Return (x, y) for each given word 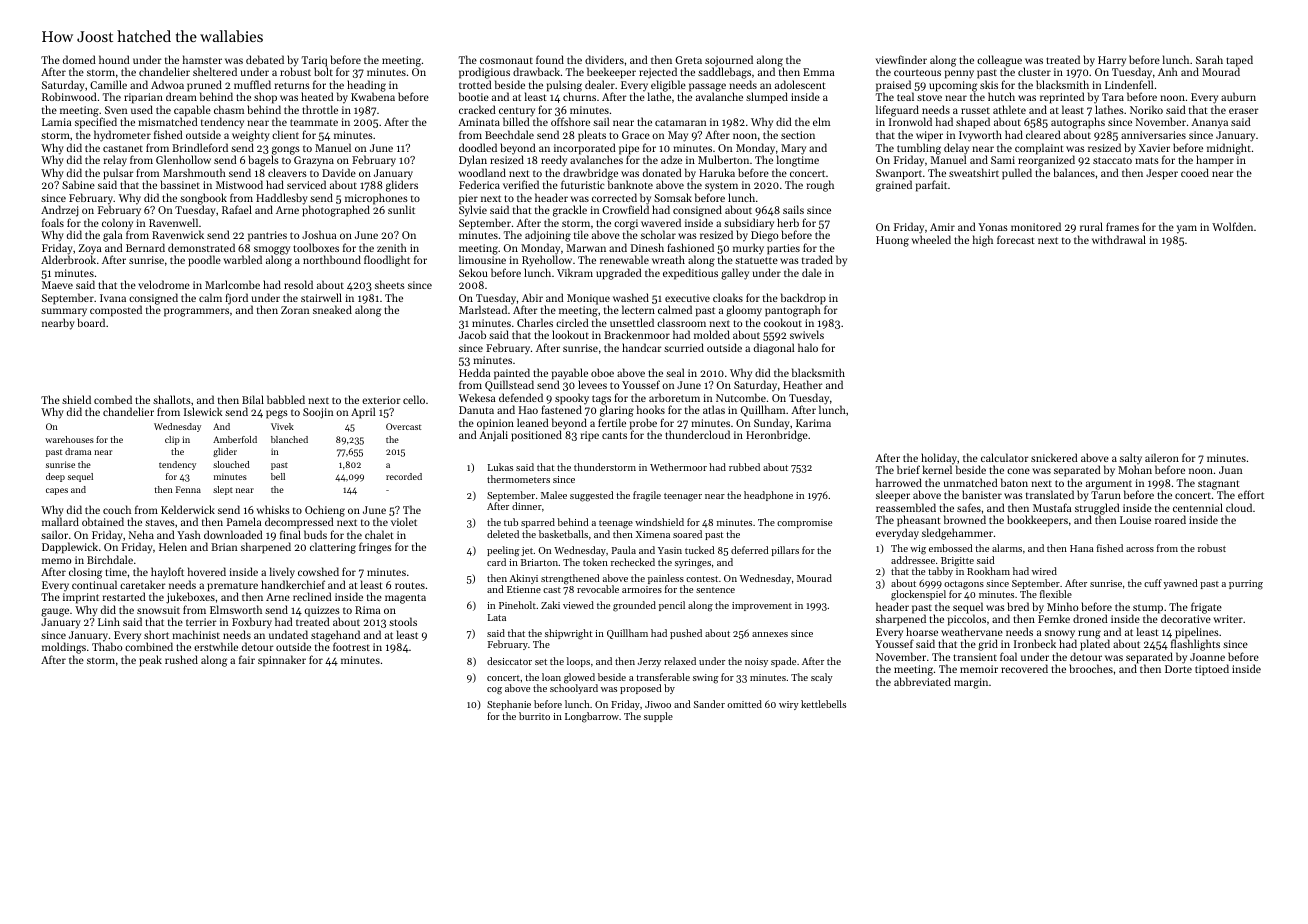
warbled (243, 259)
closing (86, 573)
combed (113, 399)
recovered (1024, 668)
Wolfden (1232, 226)
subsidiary (749, 224)
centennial (1198, 507)
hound (114, 59)
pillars (785, 551)
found (550, 59)
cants (614, 435)
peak (150, 661)
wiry (789, 705)
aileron (1162, 457)
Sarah (1209, 59)
